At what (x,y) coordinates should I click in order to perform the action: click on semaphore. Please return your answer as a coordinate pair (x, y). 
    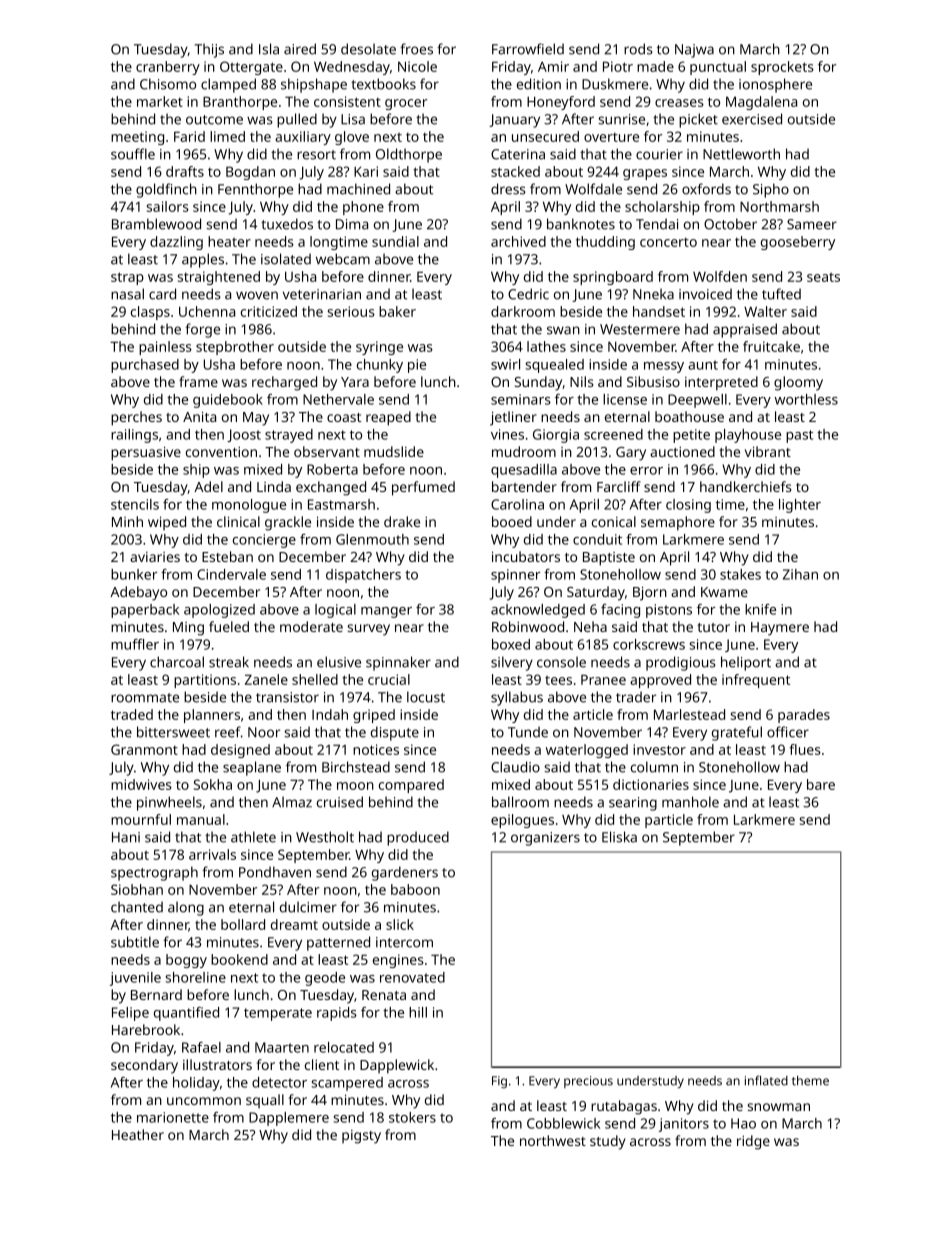
    Looking at the image, I should click on (678, 523).
